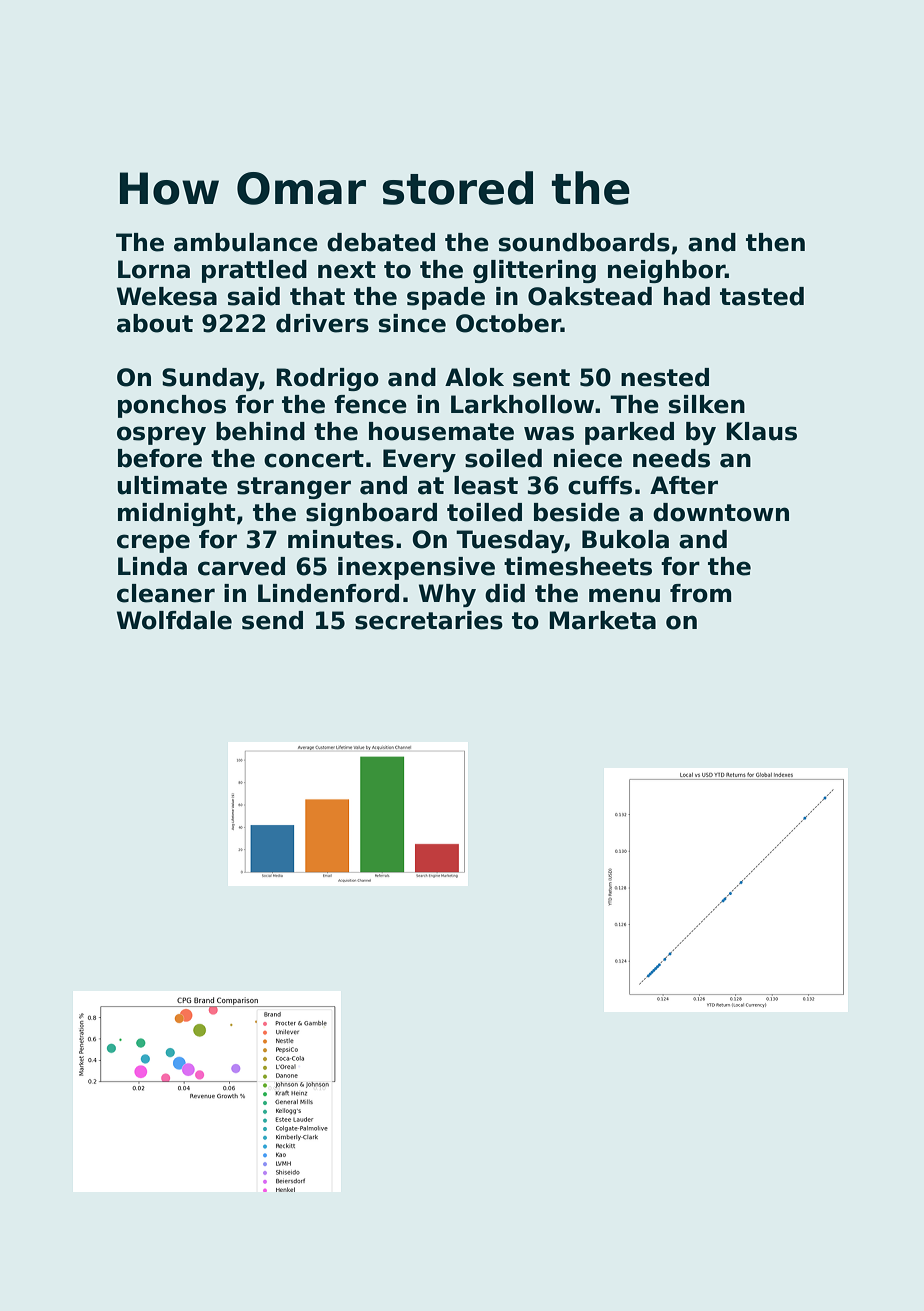 The image size is (924, 1311). I want to click on Wolfdale, so click(174, 620).
